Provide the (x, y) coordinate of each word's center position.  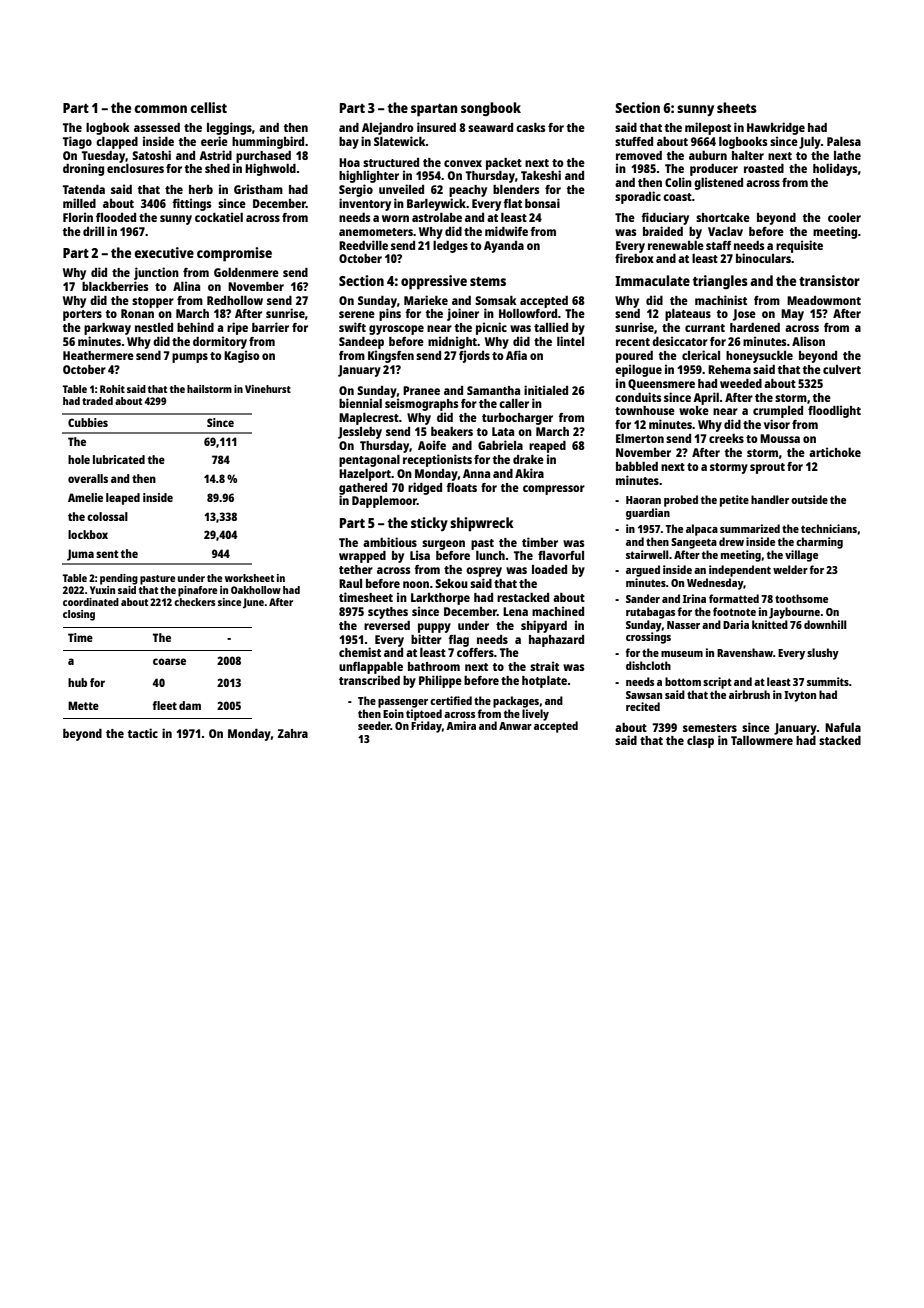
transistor (829, 280)
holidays (835, 169)
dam (190, 705)
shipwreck (482, 524)
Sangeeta (694, 543)
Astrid (215, 155)
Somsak (496, 300)
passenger (403, 703)
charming (819, 543)
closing (79, 615)
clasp (700, 742)
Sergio (356, 190)
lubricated (119, 459)
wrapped (362, 557)
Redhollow (235, 300)
